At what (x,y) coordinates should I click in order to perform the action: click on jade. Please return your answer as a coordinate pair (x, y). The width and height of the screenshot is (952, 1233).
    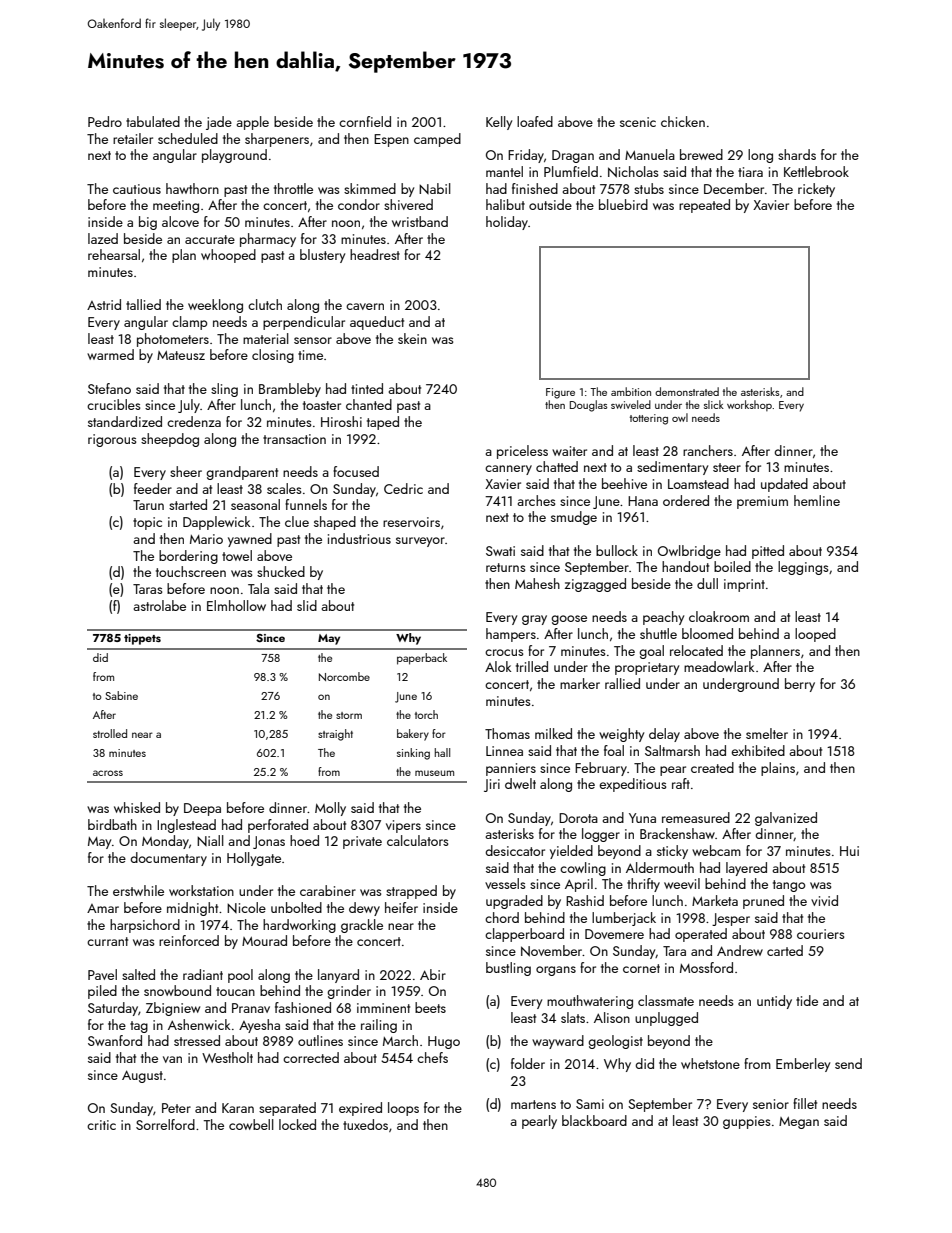
    Looking at the image, I should click on (219, 123).
